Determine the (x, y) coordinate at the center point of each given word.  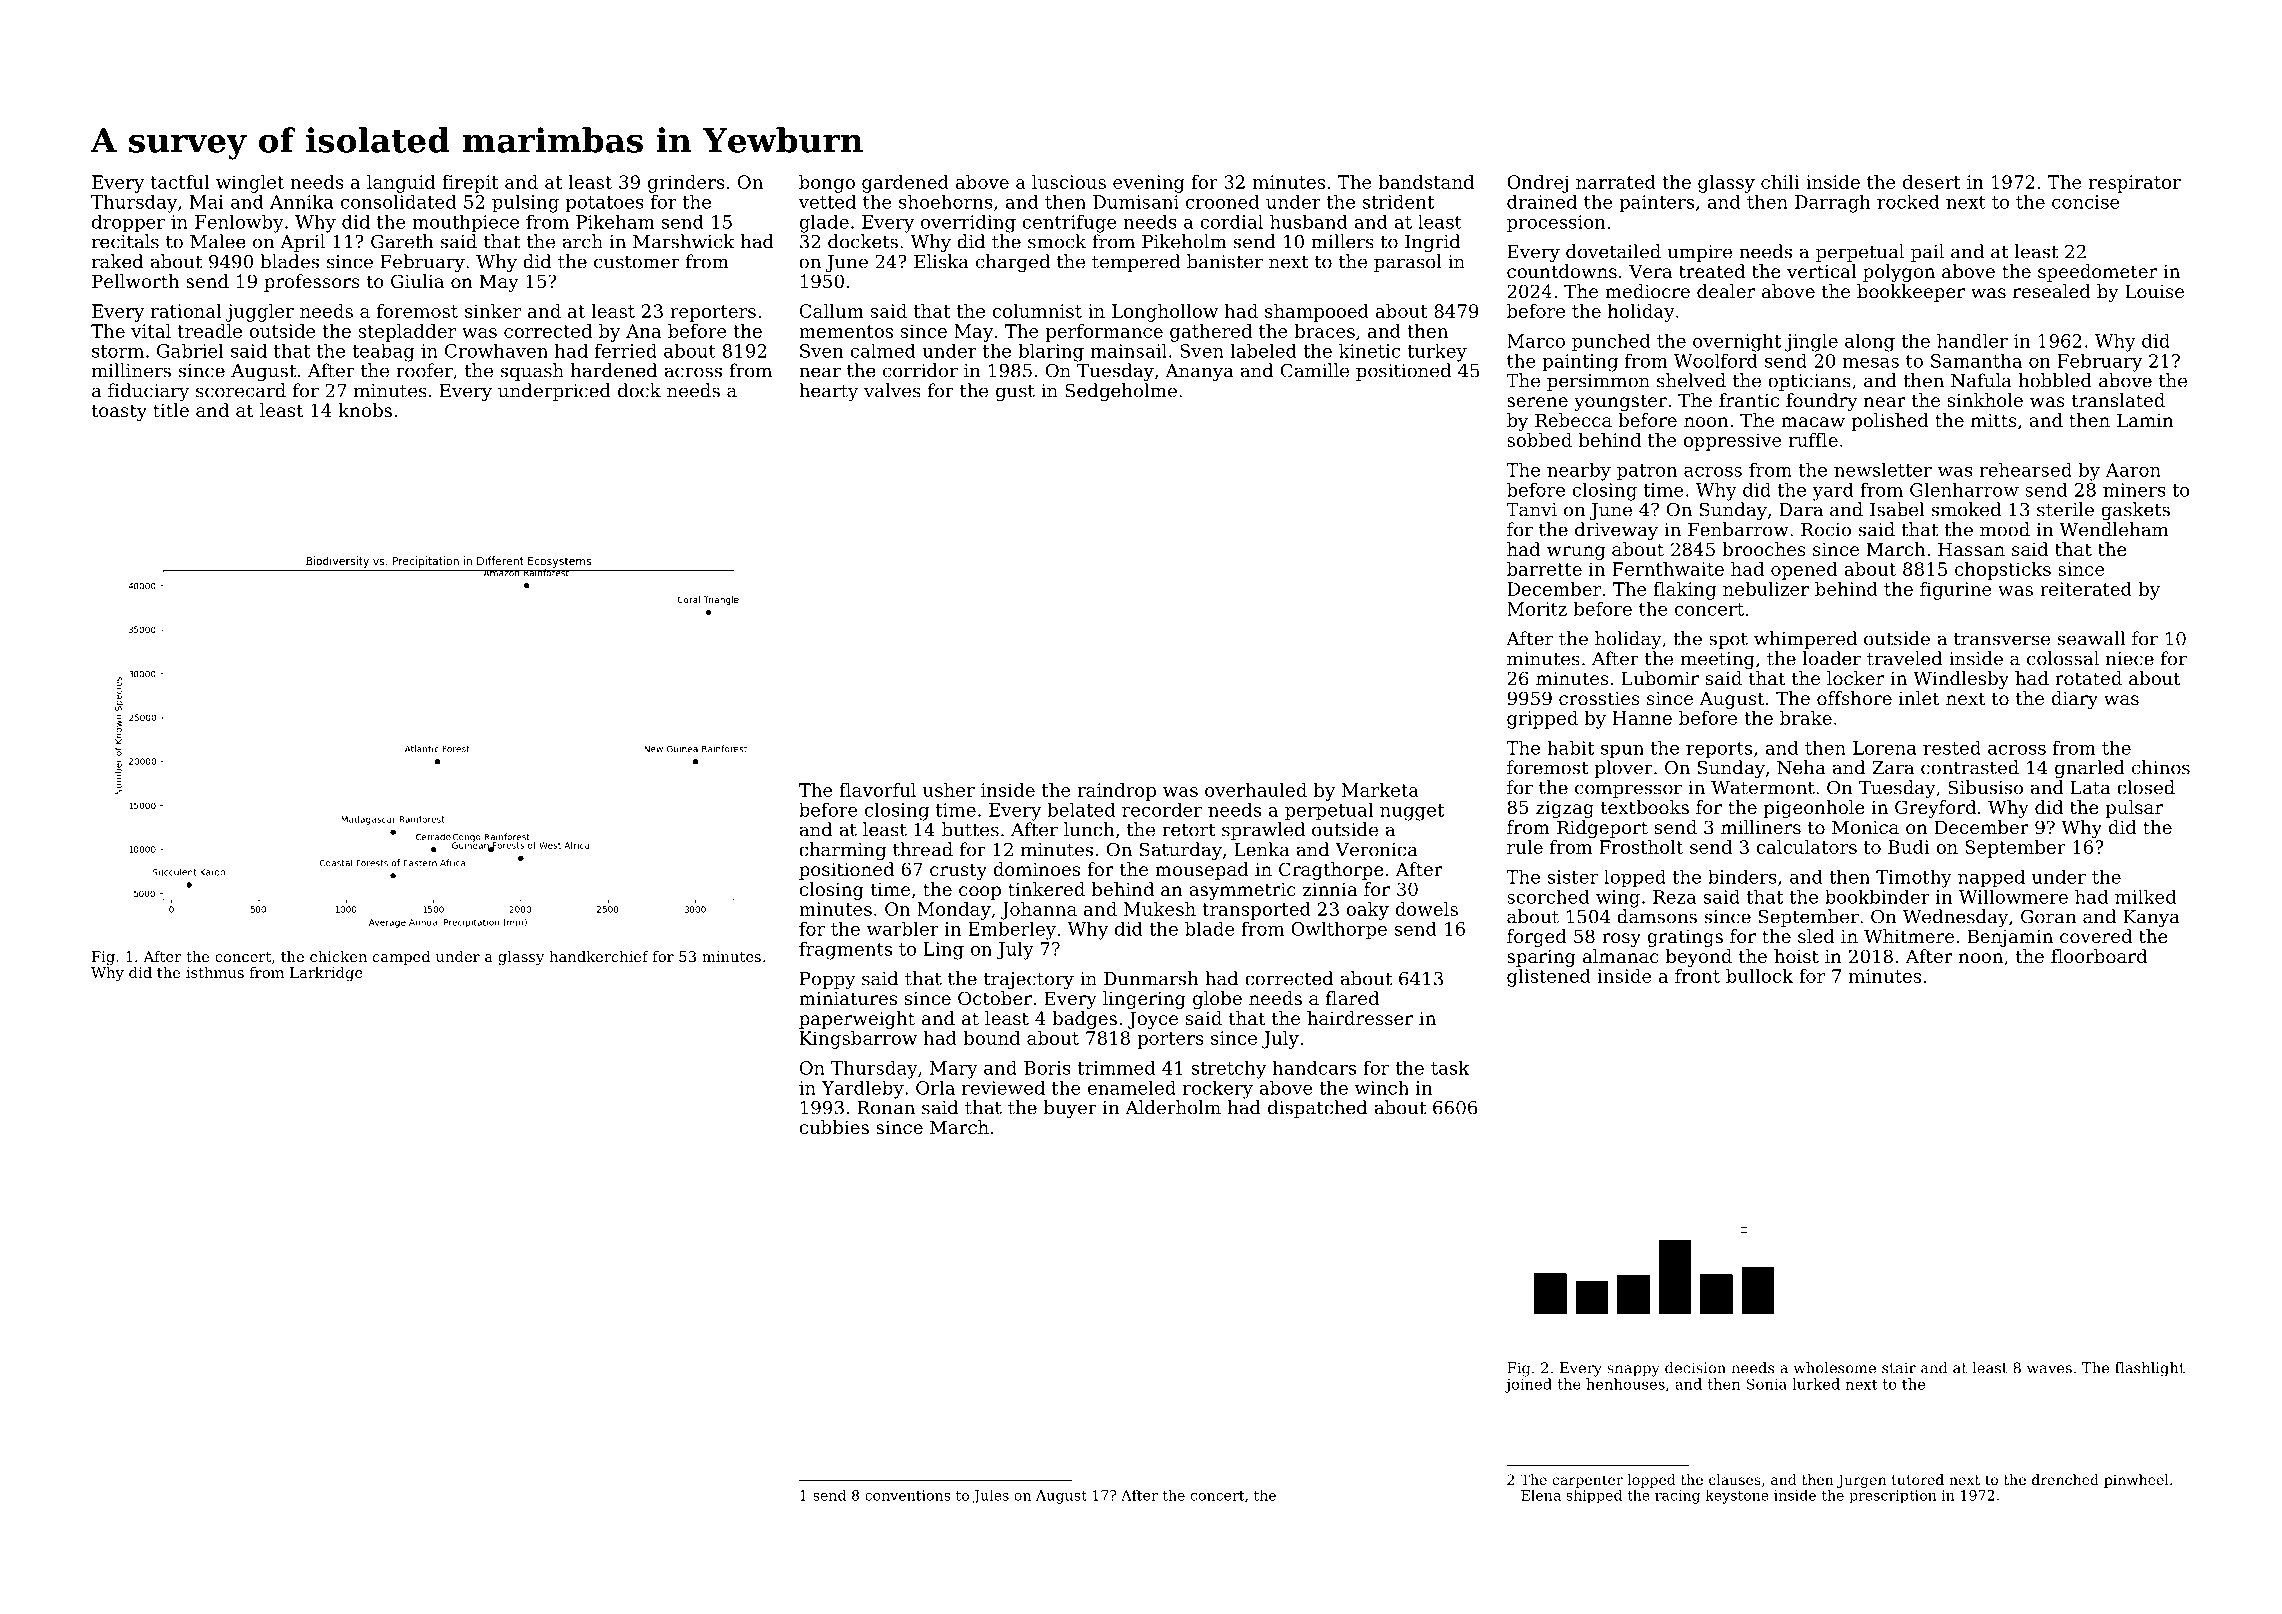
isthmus (215, 972)
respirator (2135, 184)
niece (2130, 659)
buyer (1070, 1109)
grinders (686, 184)
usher (949, 790)
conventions (908, 1495)
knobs (365, 410)
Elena (1541, 1495)
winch (1382, 1087)
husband (1309, 221)
